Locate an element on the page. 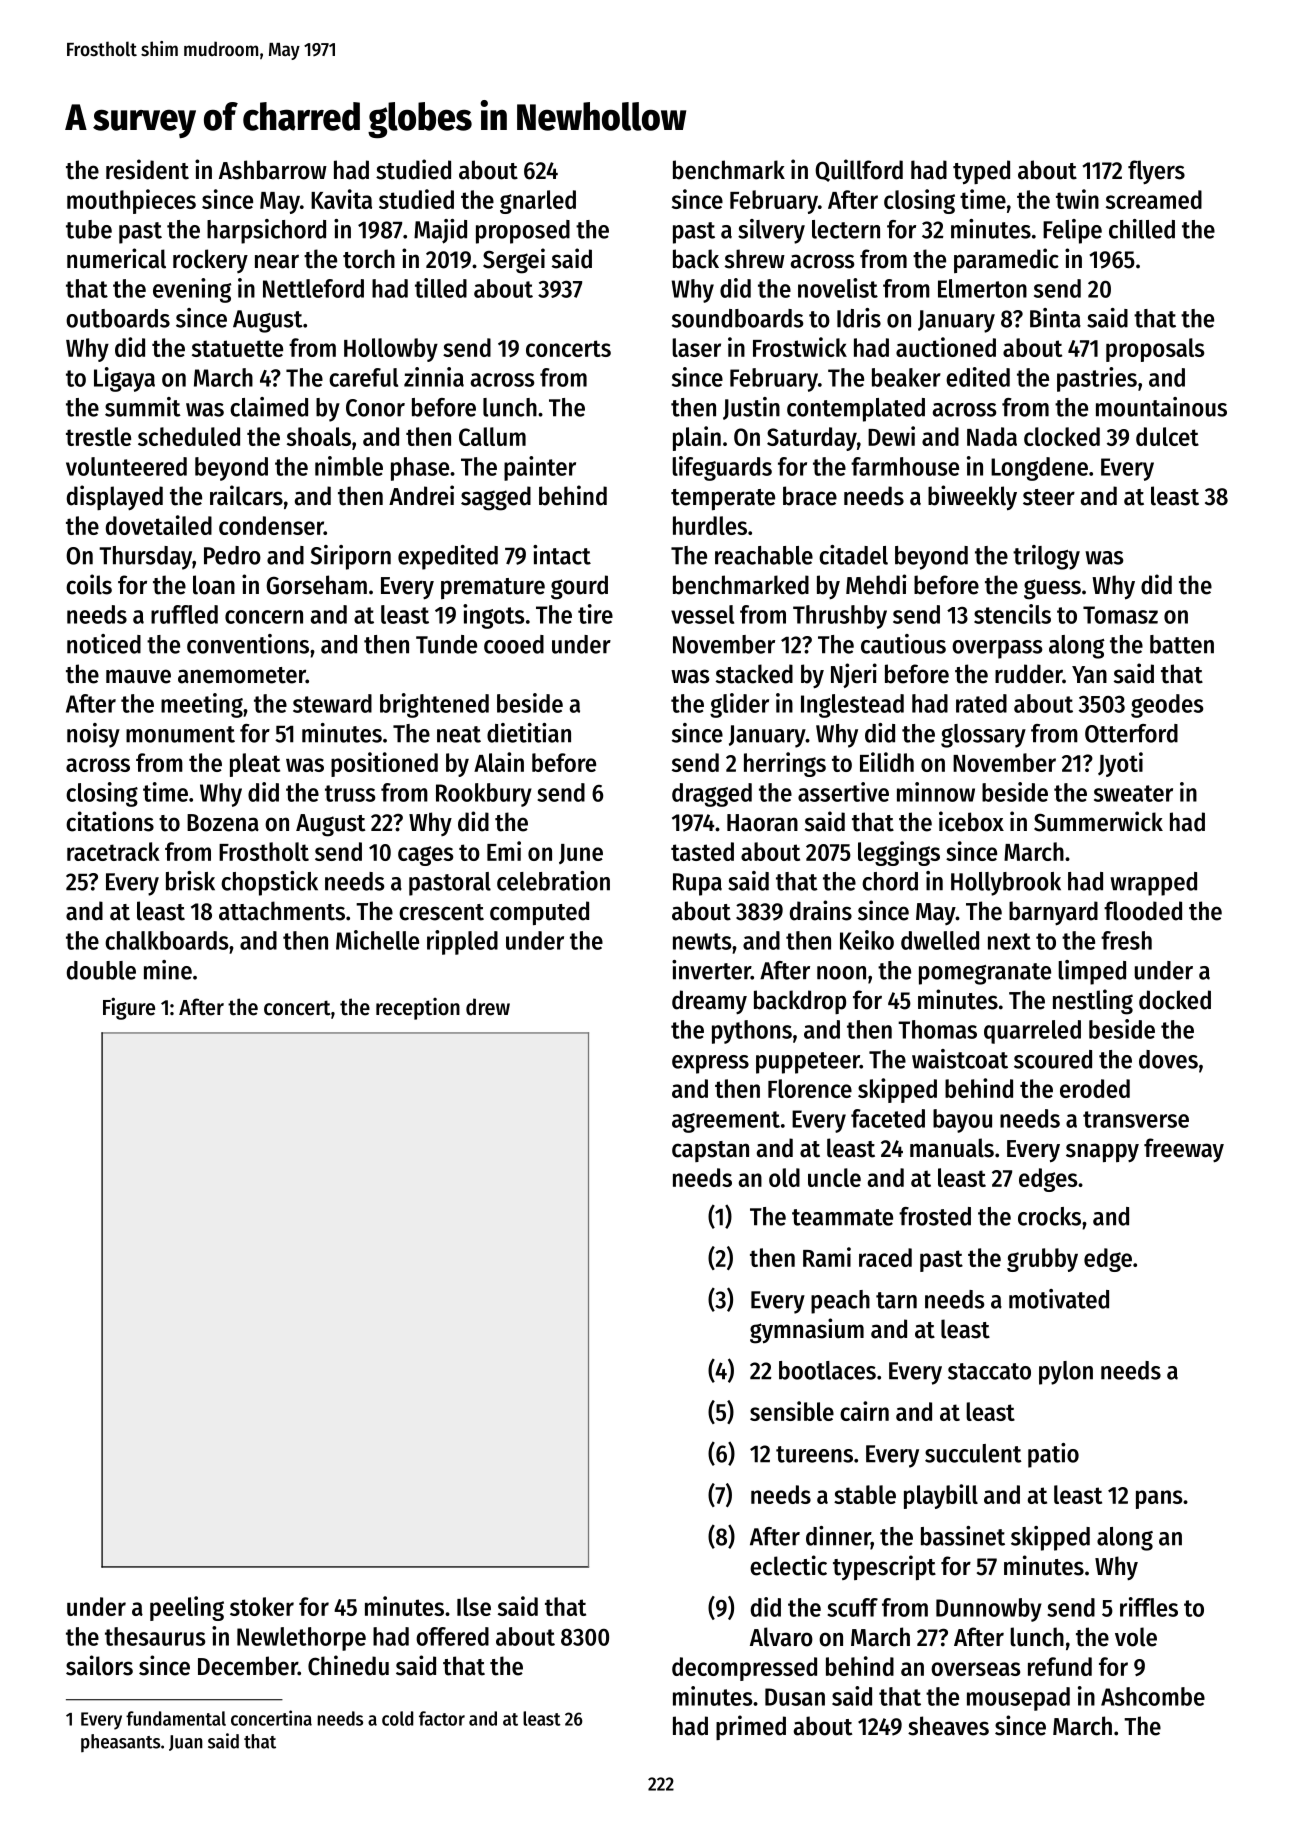  stoker is located at coordinates (262, 1606).
